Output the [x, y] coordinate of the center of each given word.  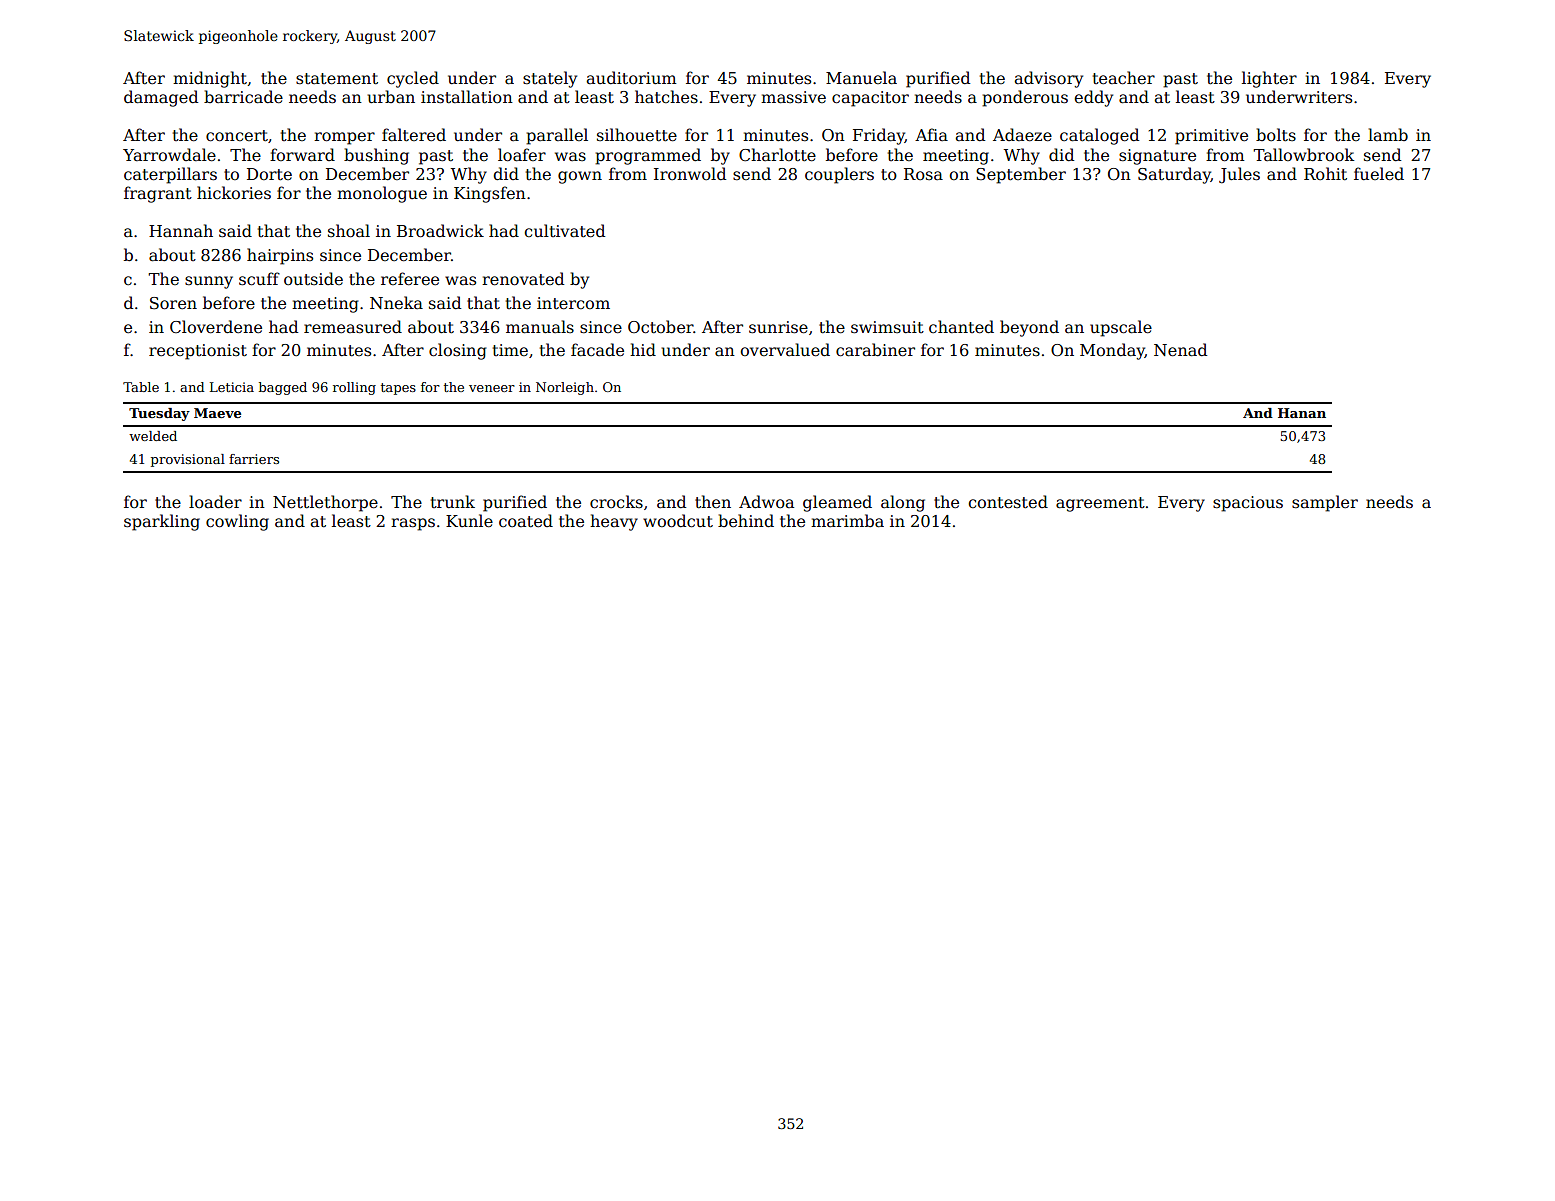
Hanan [1302, 413]
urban [391, 97]
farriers [254, 459]
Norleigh [565, 388]
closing [458, 351]
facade [597, 350]
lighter [1269, 79]
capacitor [870, 99]
